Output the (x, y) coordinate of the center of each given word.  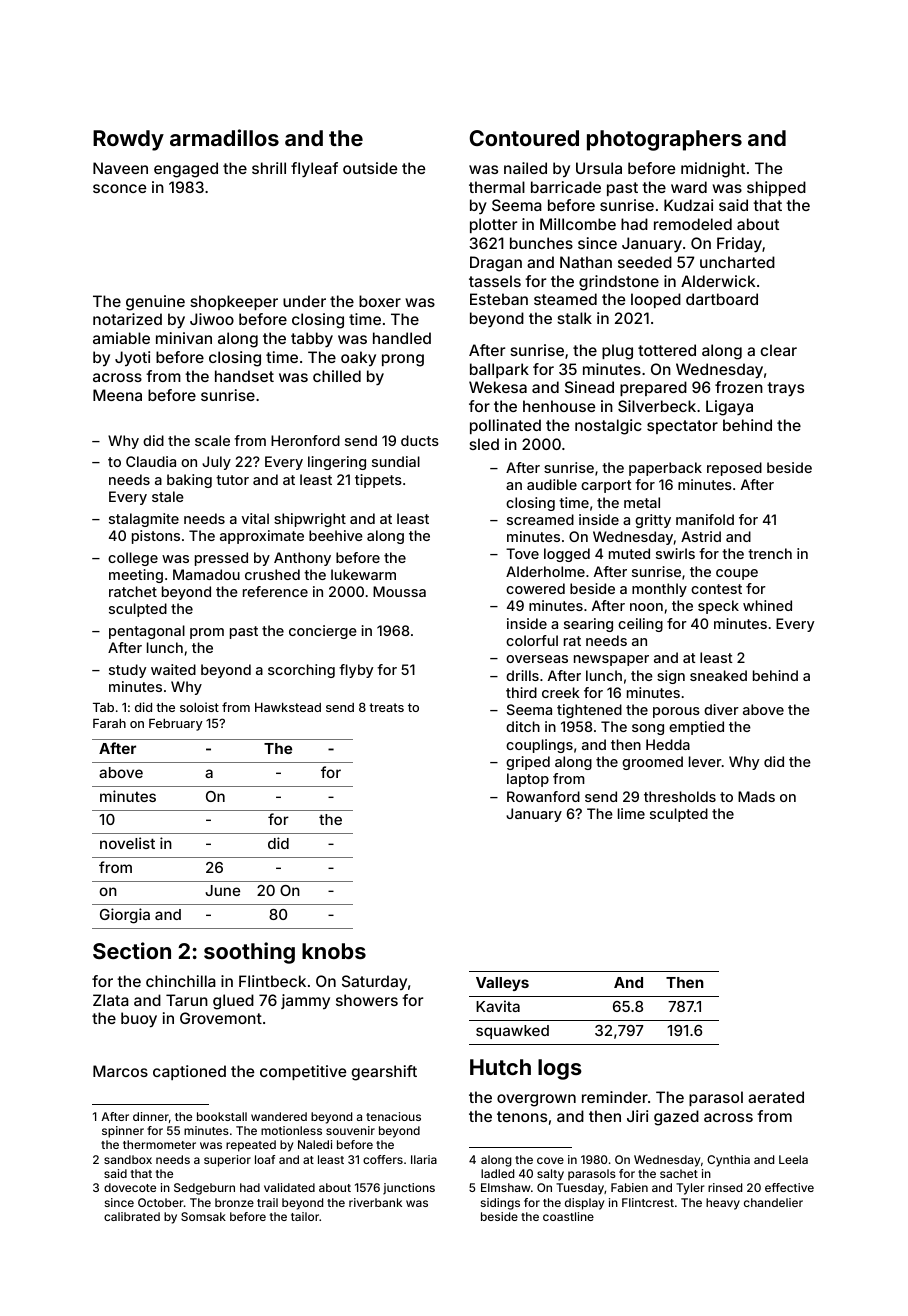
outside (370, 168)
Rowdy (128, 140)
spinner (123, 1132)
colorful (532, 640)
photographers (664, 140)
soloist (199, 707)
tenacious (393, 1116)
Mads (756, 796)
